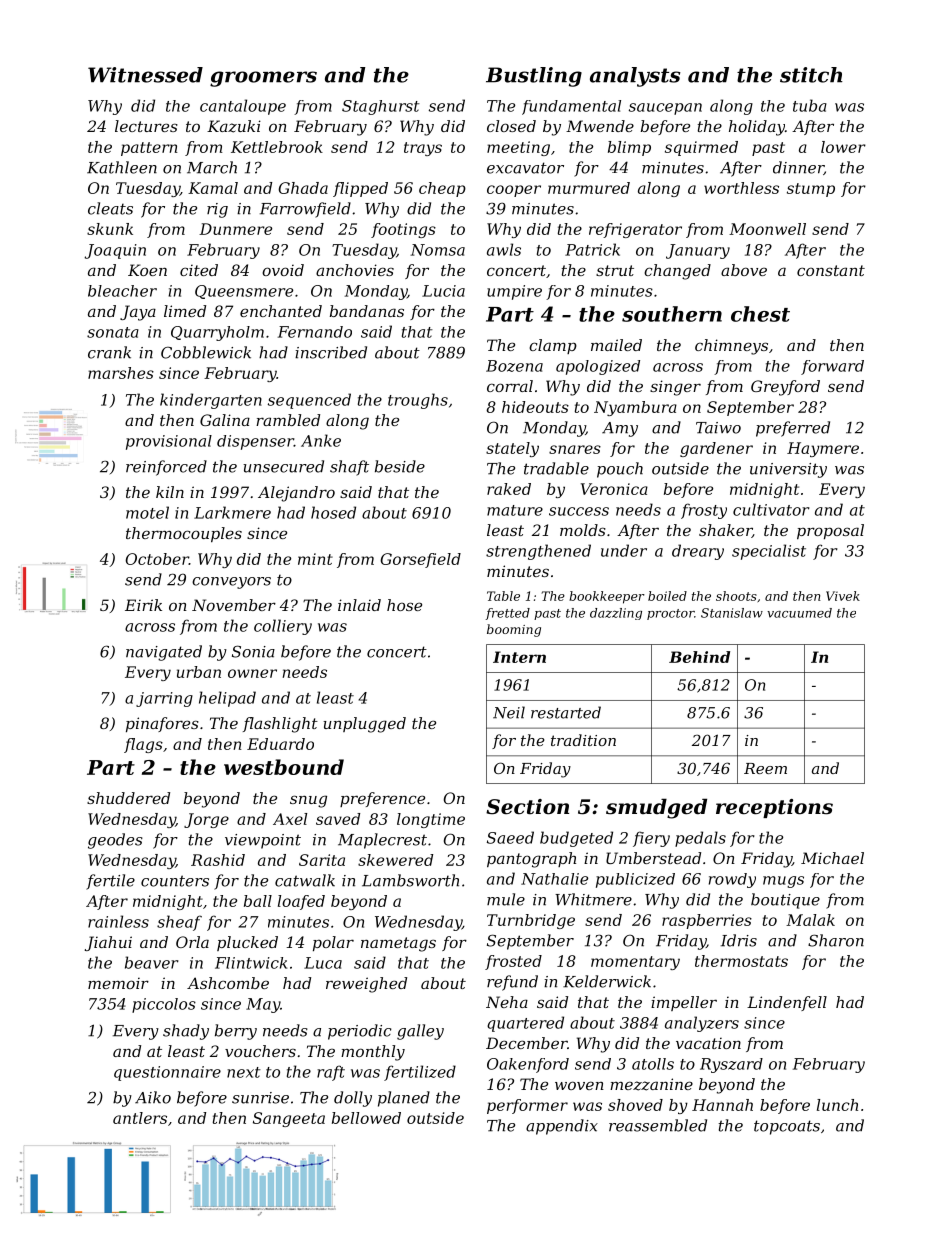 This screenshot has height=1233, width=952. Describe the element at coordinates (381, 107) in the screenshot. I see `Staghurst` at that location.
